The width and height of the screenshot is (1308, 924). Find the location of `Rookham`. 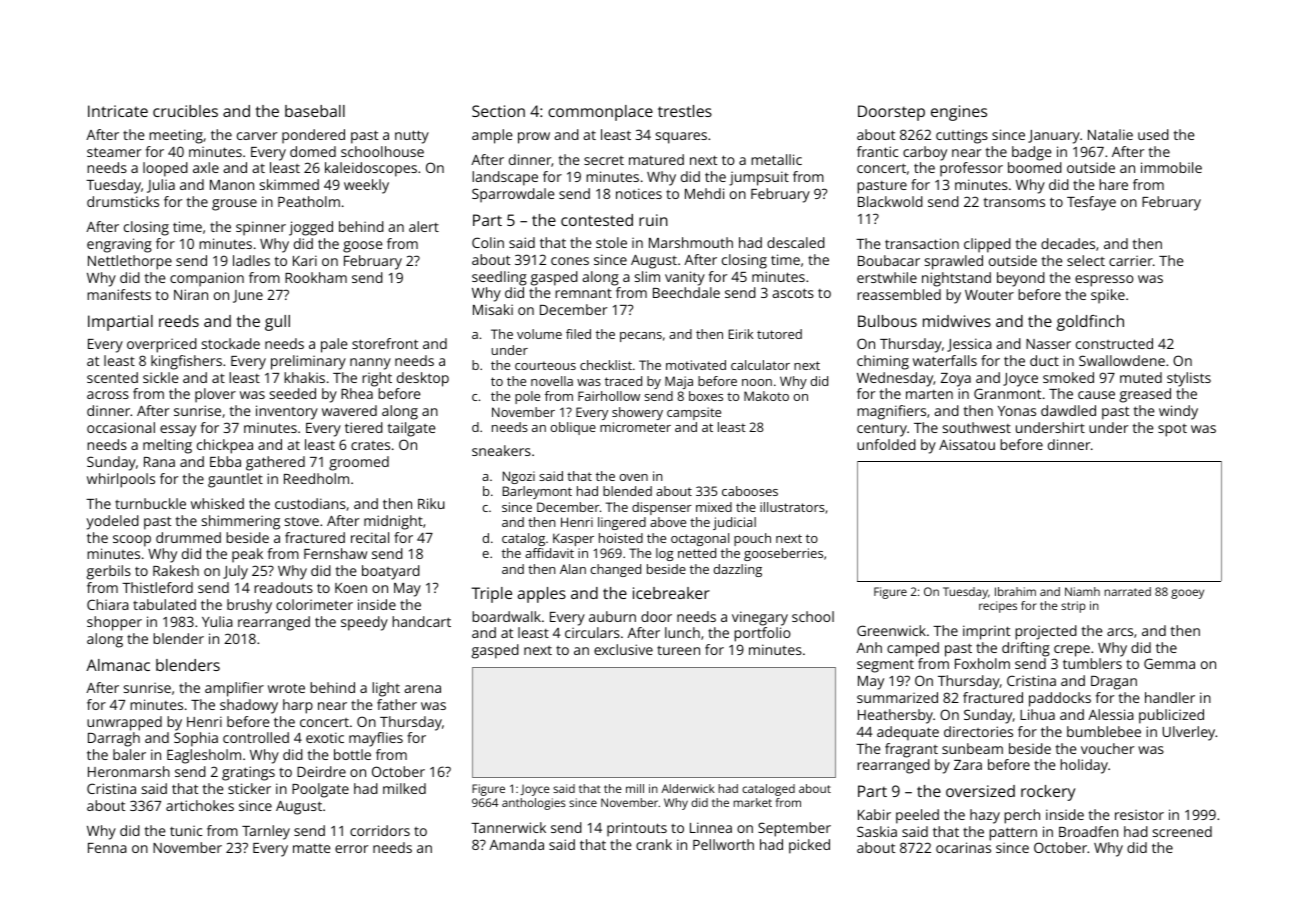

Rookham is located at coordinates (316, 277).
